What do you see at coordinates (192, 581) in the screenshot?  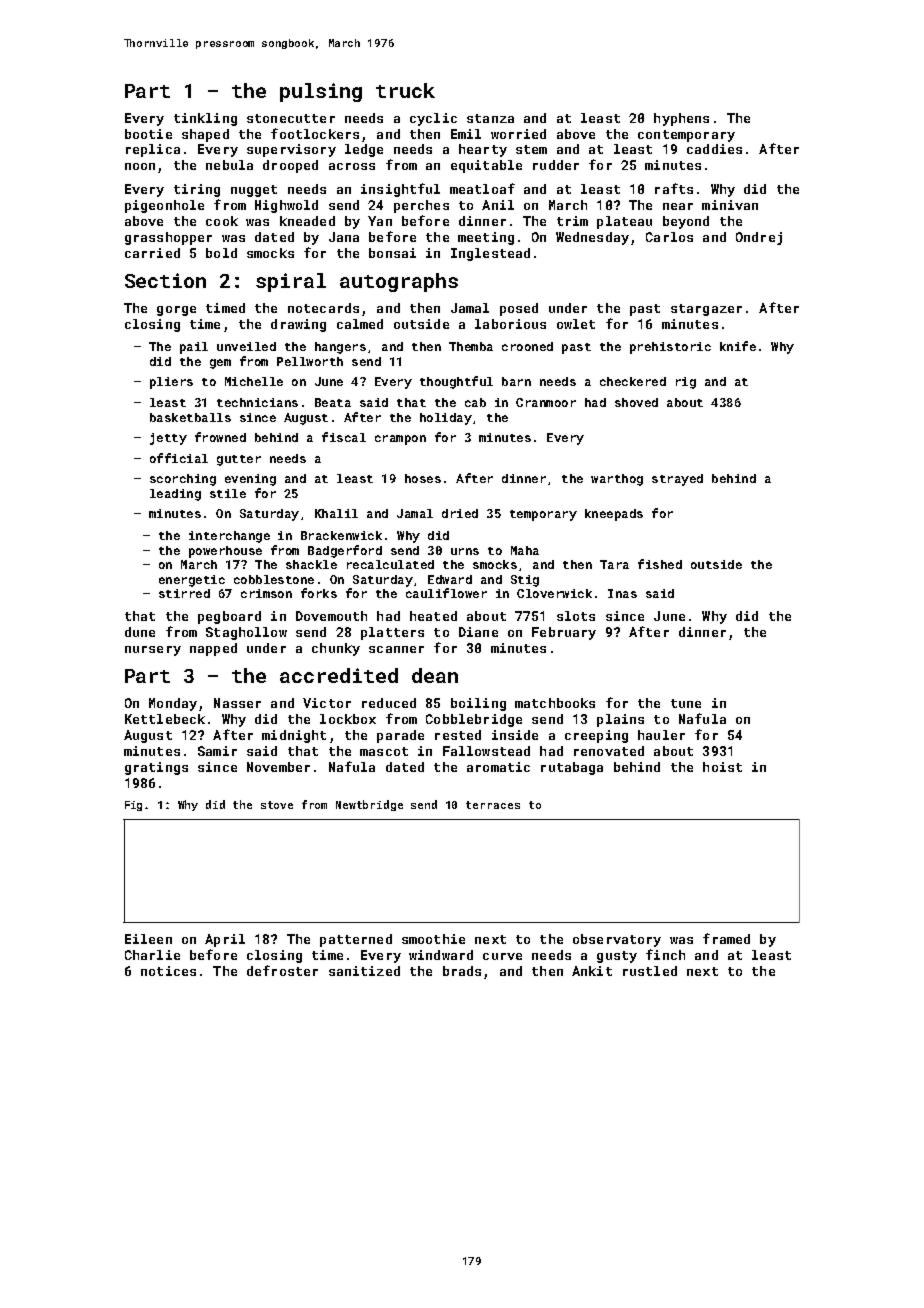 I see `energetic` at bounding box center [192, 581].
